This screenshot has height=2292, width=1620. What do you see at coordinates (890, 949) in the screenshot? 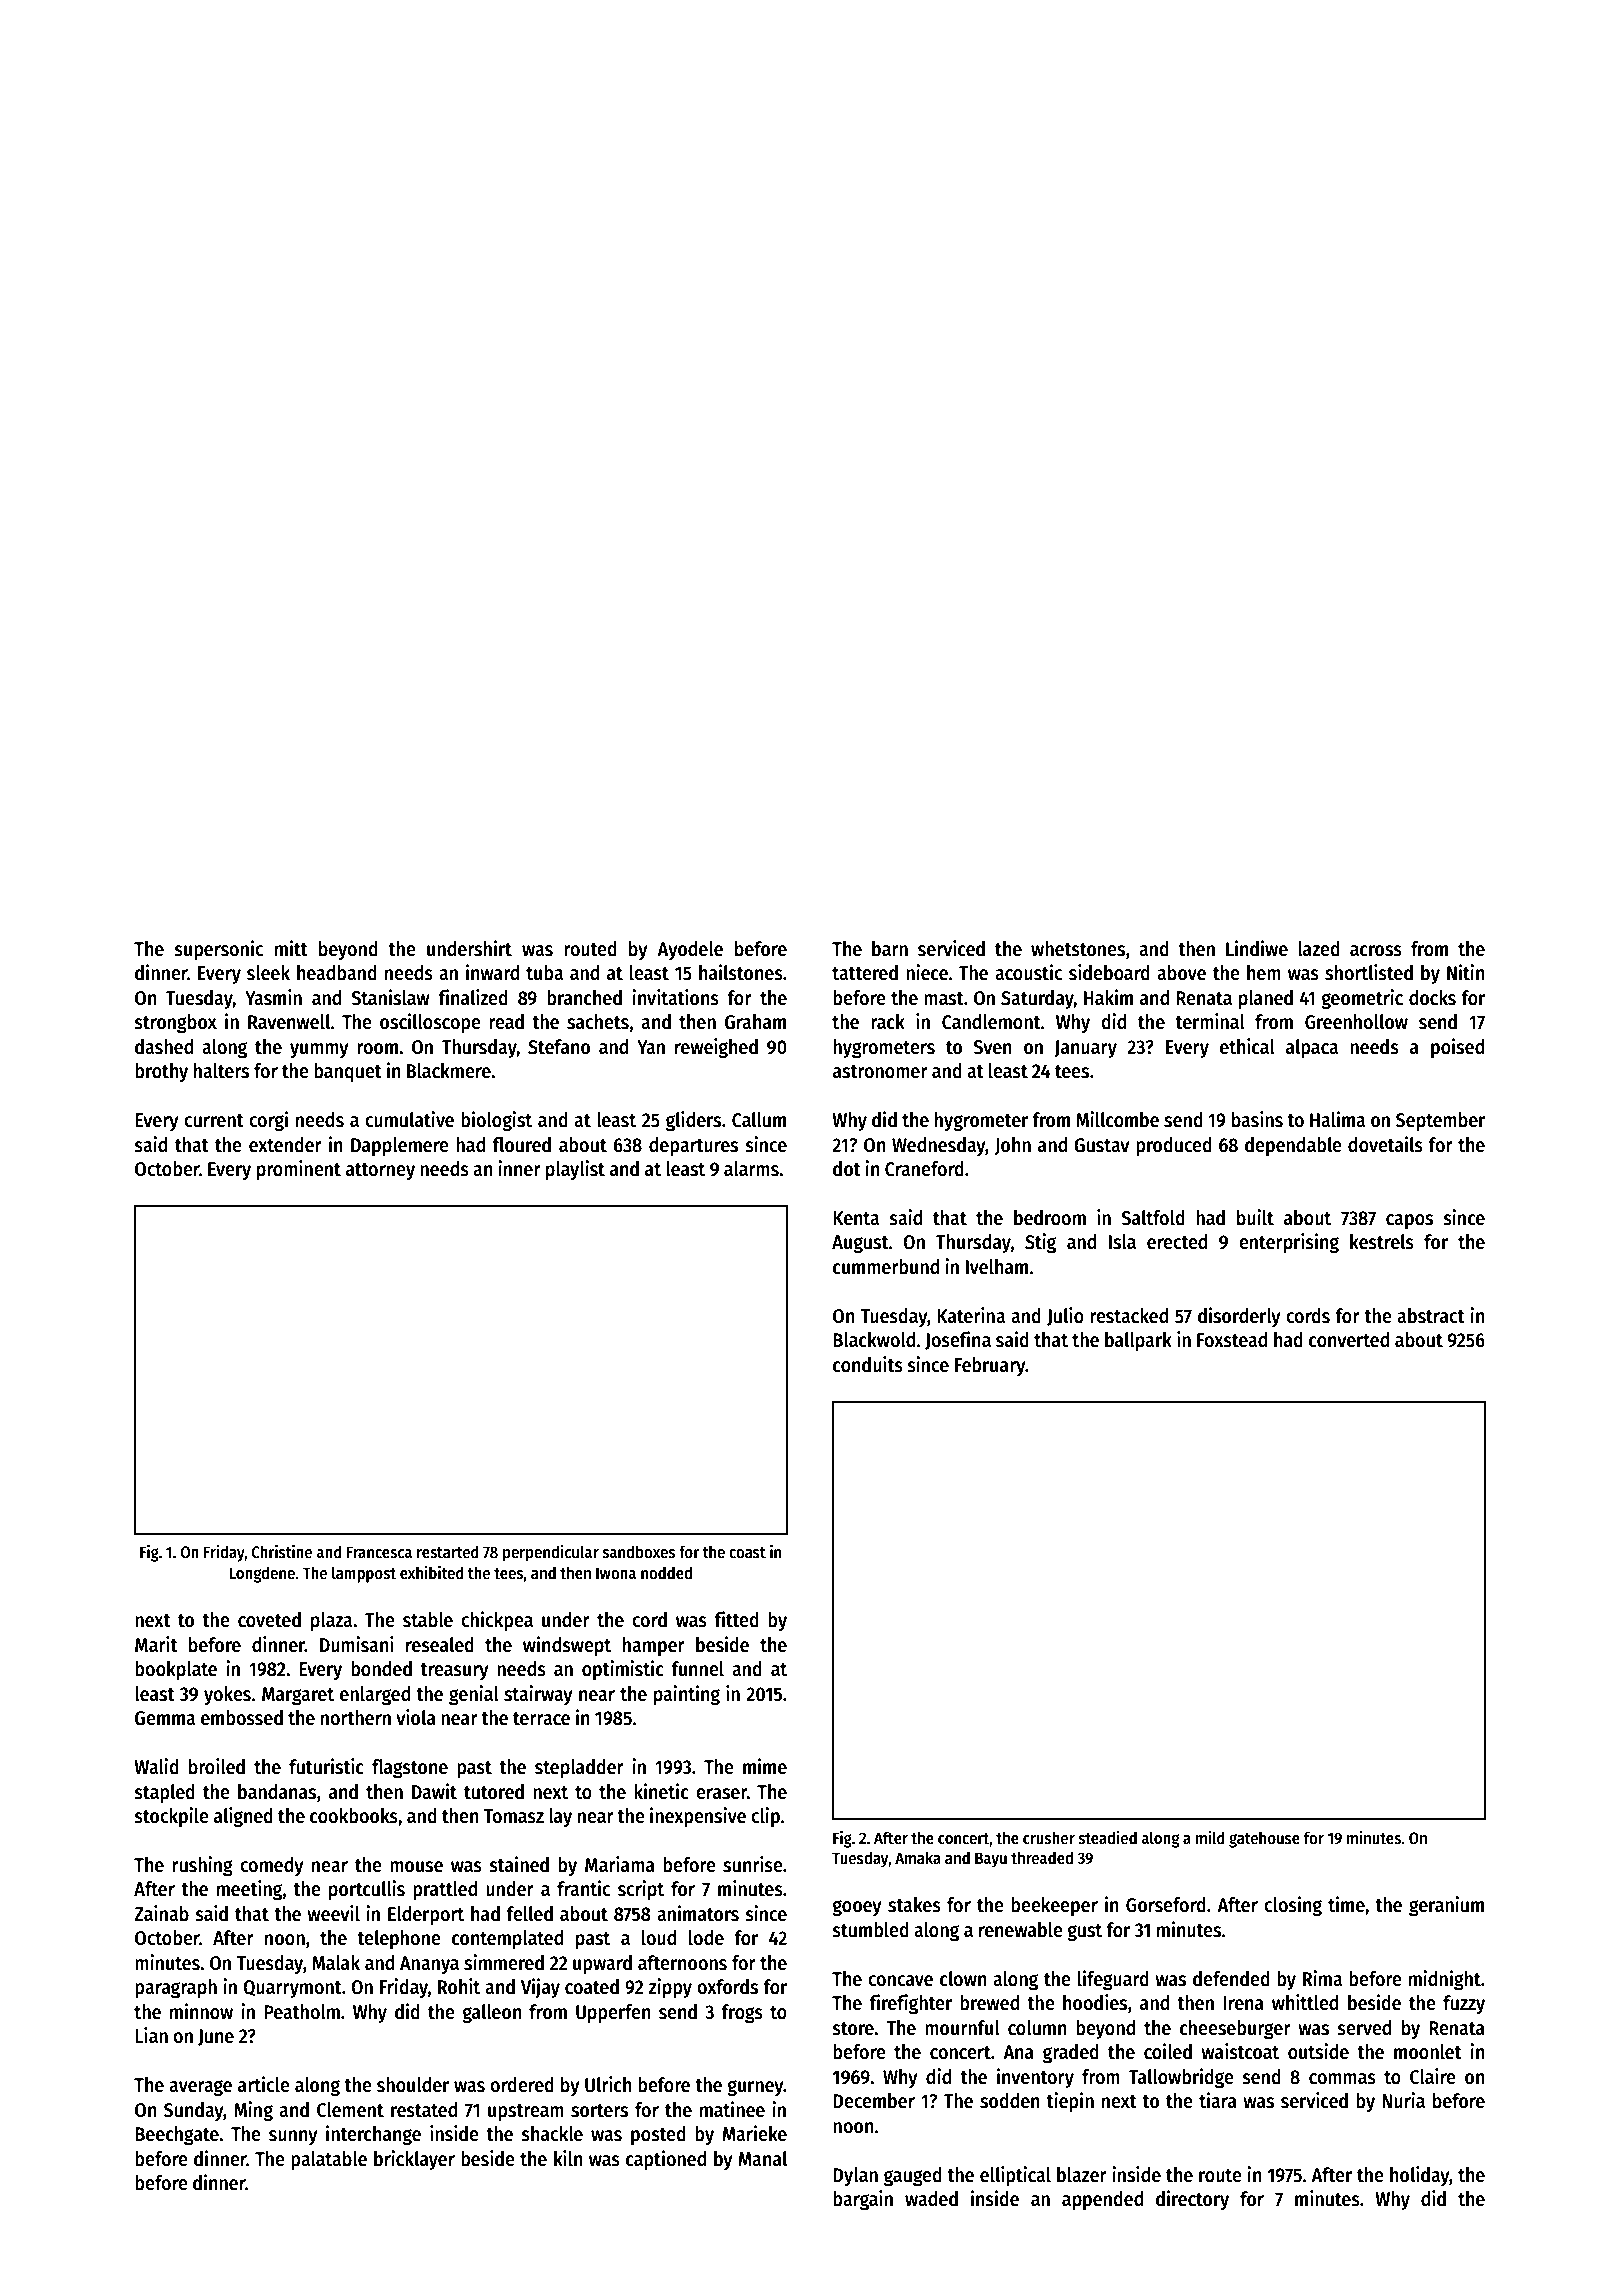
I see `barn` at bounding box center [890, 949].
